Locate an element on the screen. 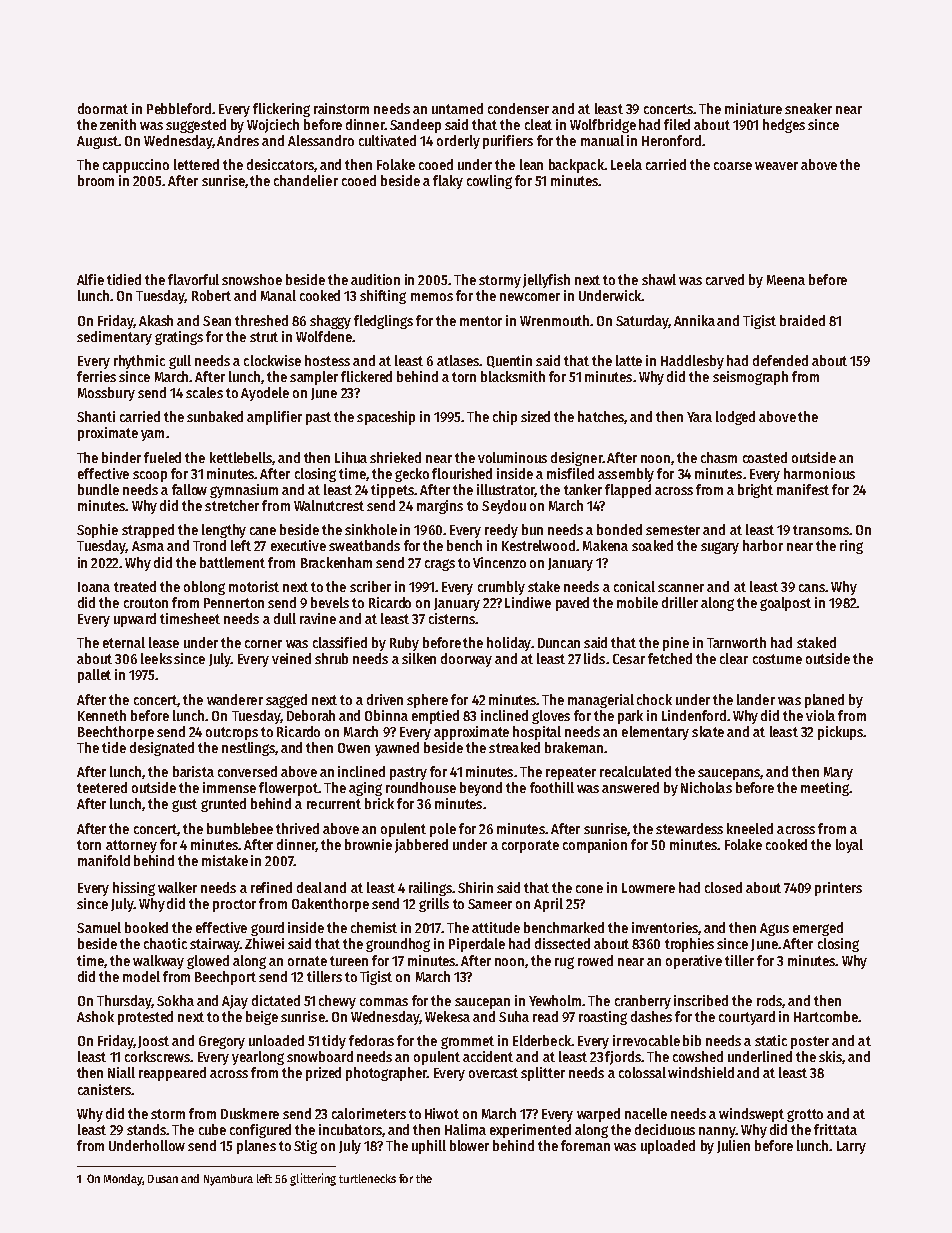 The width and height of the screenshot is (952, 1233). thrived is located at coordinates (297, 828).
